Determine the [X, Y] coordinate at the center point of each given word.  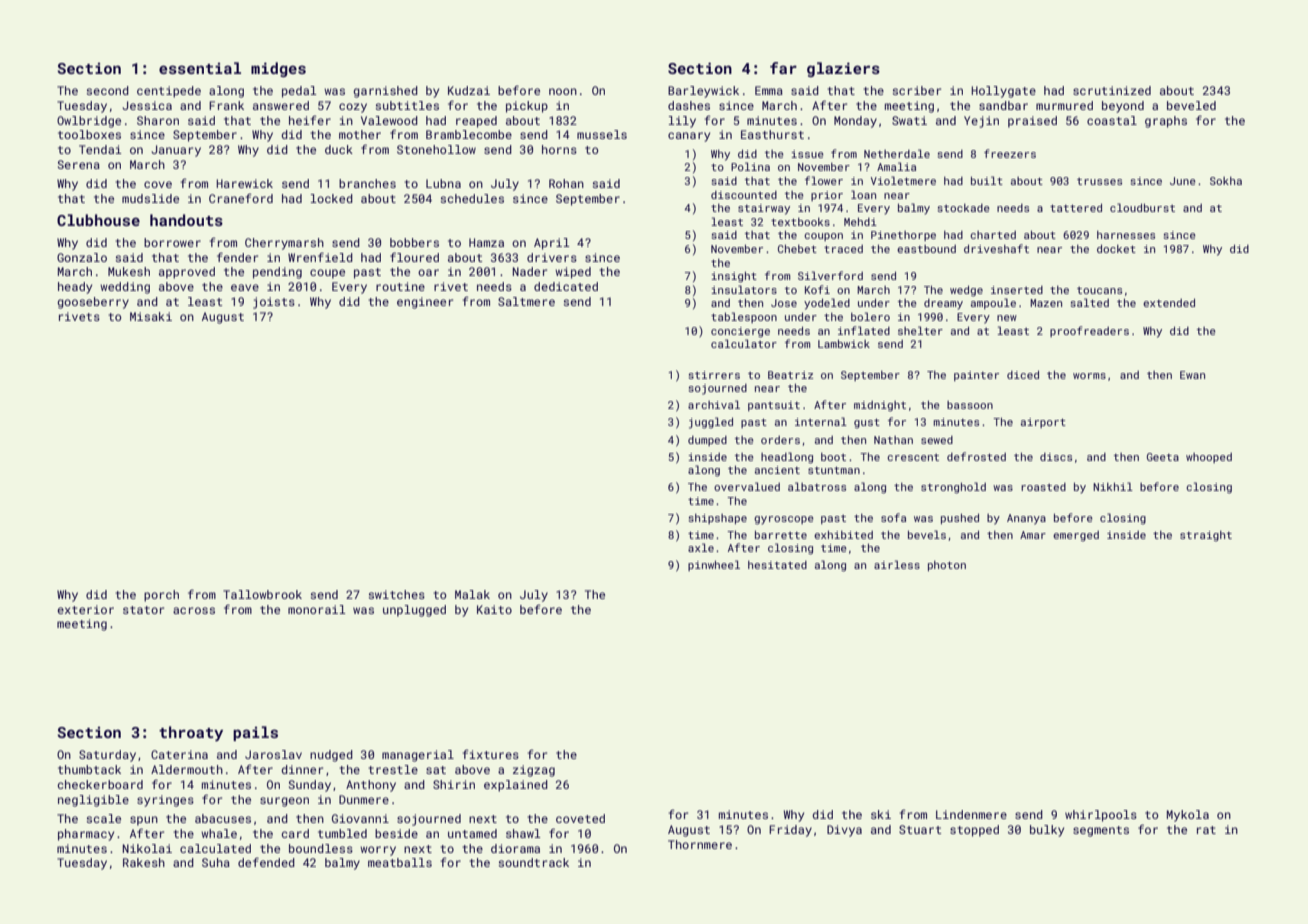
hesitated [777, 565]
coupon [823, 237]
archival [714, 404]
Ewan [1192, 375]
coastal [1112, 120]
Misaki [151, 316]
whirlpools [1101, 816]
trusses [1099, 181]
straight [1206, 536]
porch [161, 596]
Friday [790, 831]
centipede [169, 92]
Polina [750, 166]
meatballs [400, 862]
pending [277, 273]
